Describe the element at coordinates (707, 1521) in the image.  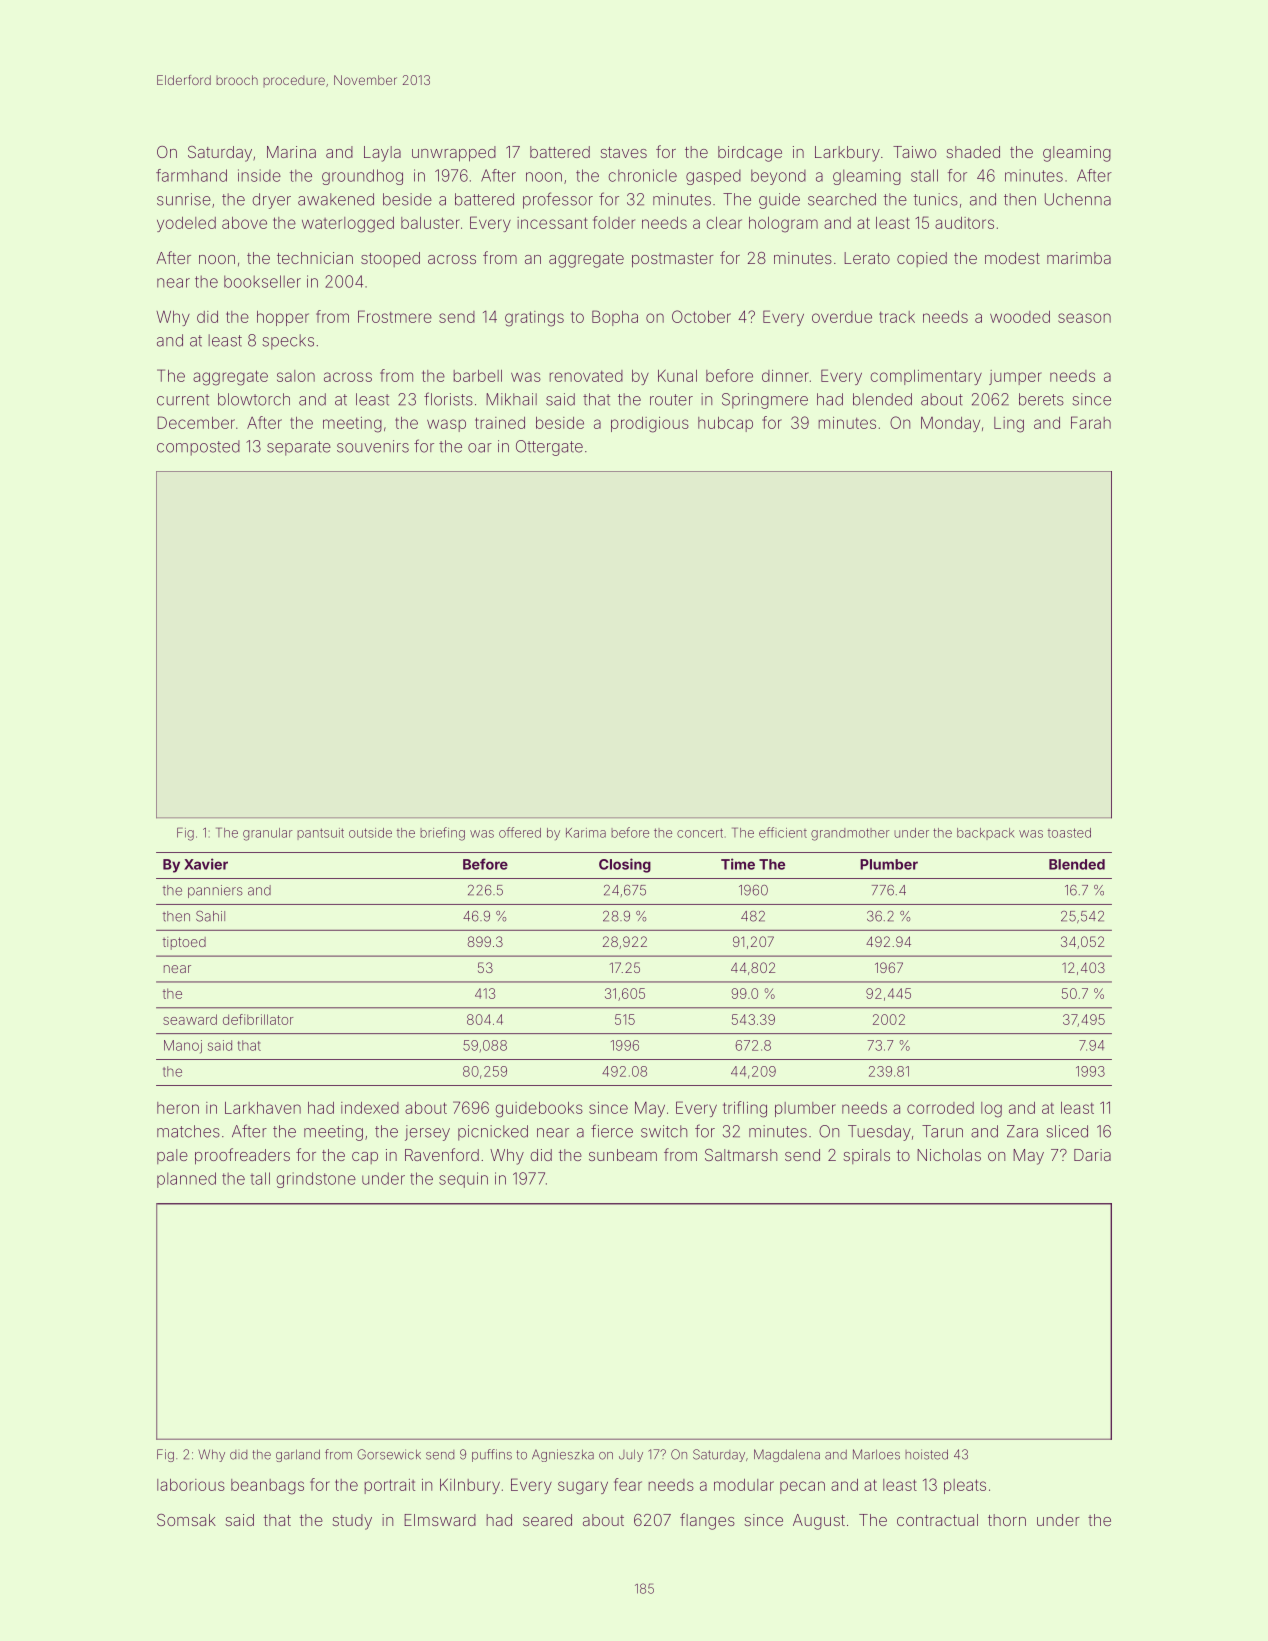
I see `flanges` at that location.
